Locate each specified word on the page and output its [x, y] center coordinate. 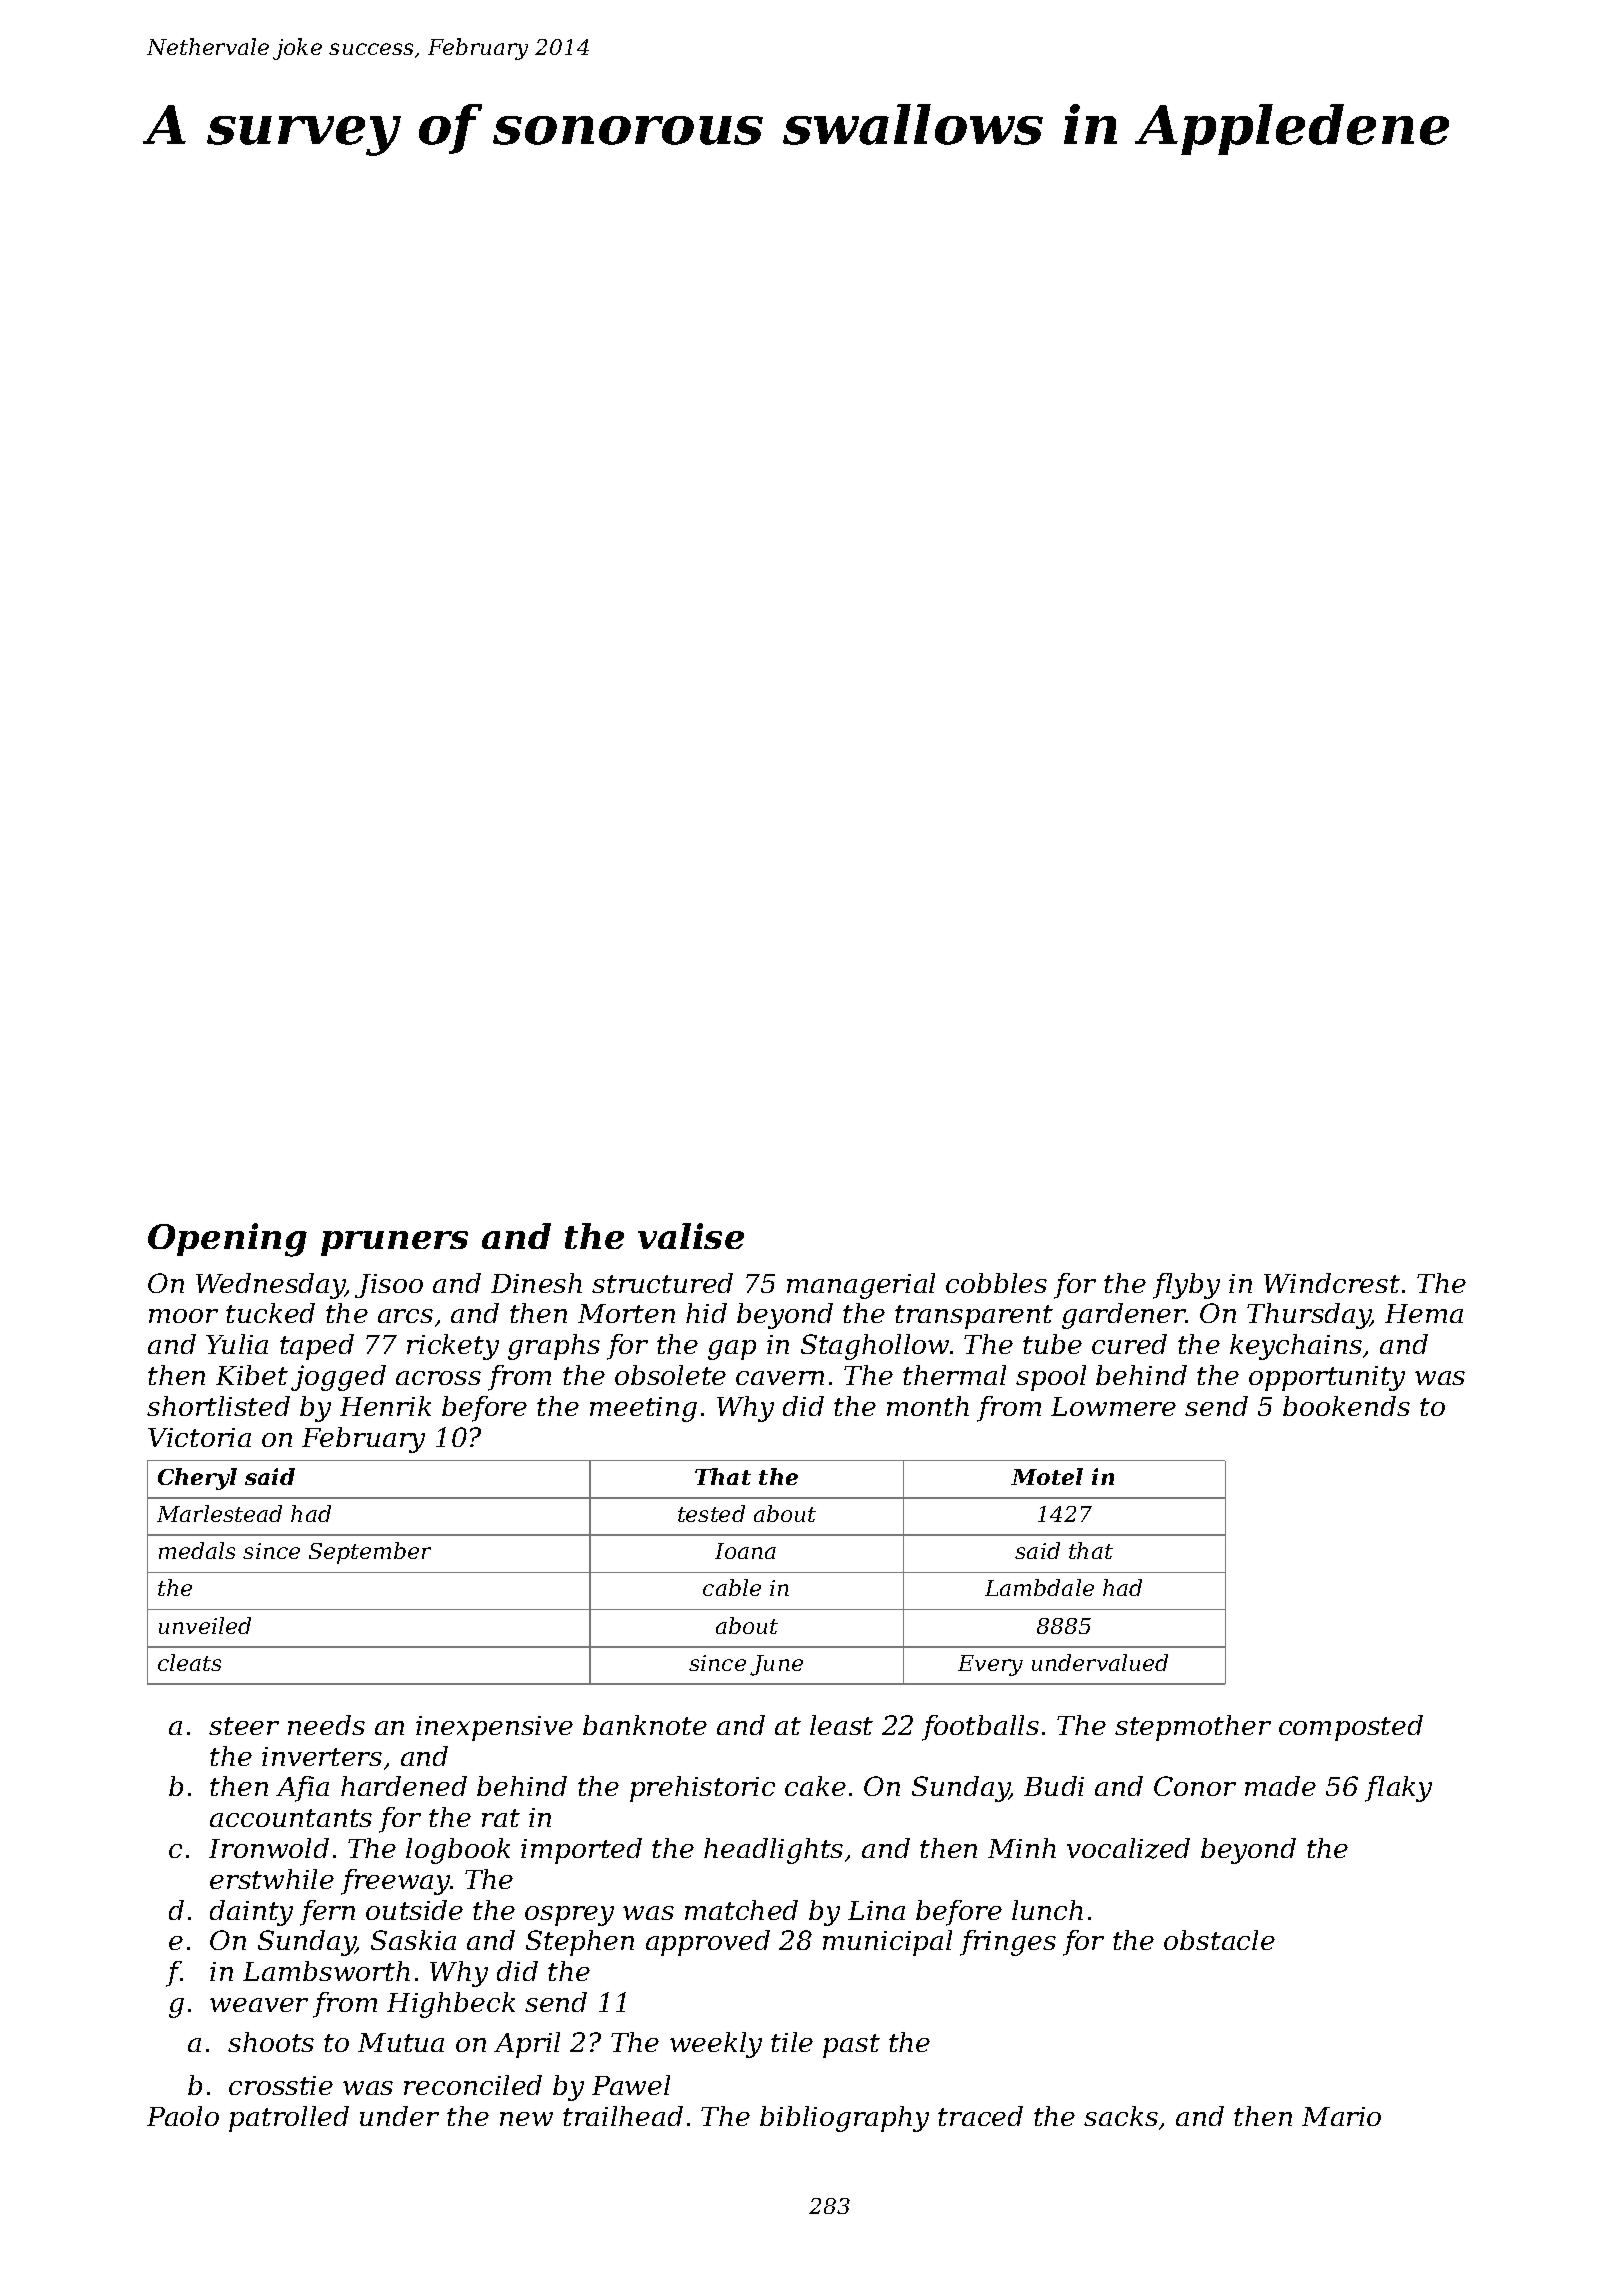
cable [732, 1587]
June [776, 1665]
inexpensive [494, 1728]
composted [1351, 1728]
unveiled [205, 1625]
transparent [974, 1317]
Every [990, 1665]
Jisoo [389, 1286]
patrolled [289, 2119]
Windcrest [1332, 1283]
